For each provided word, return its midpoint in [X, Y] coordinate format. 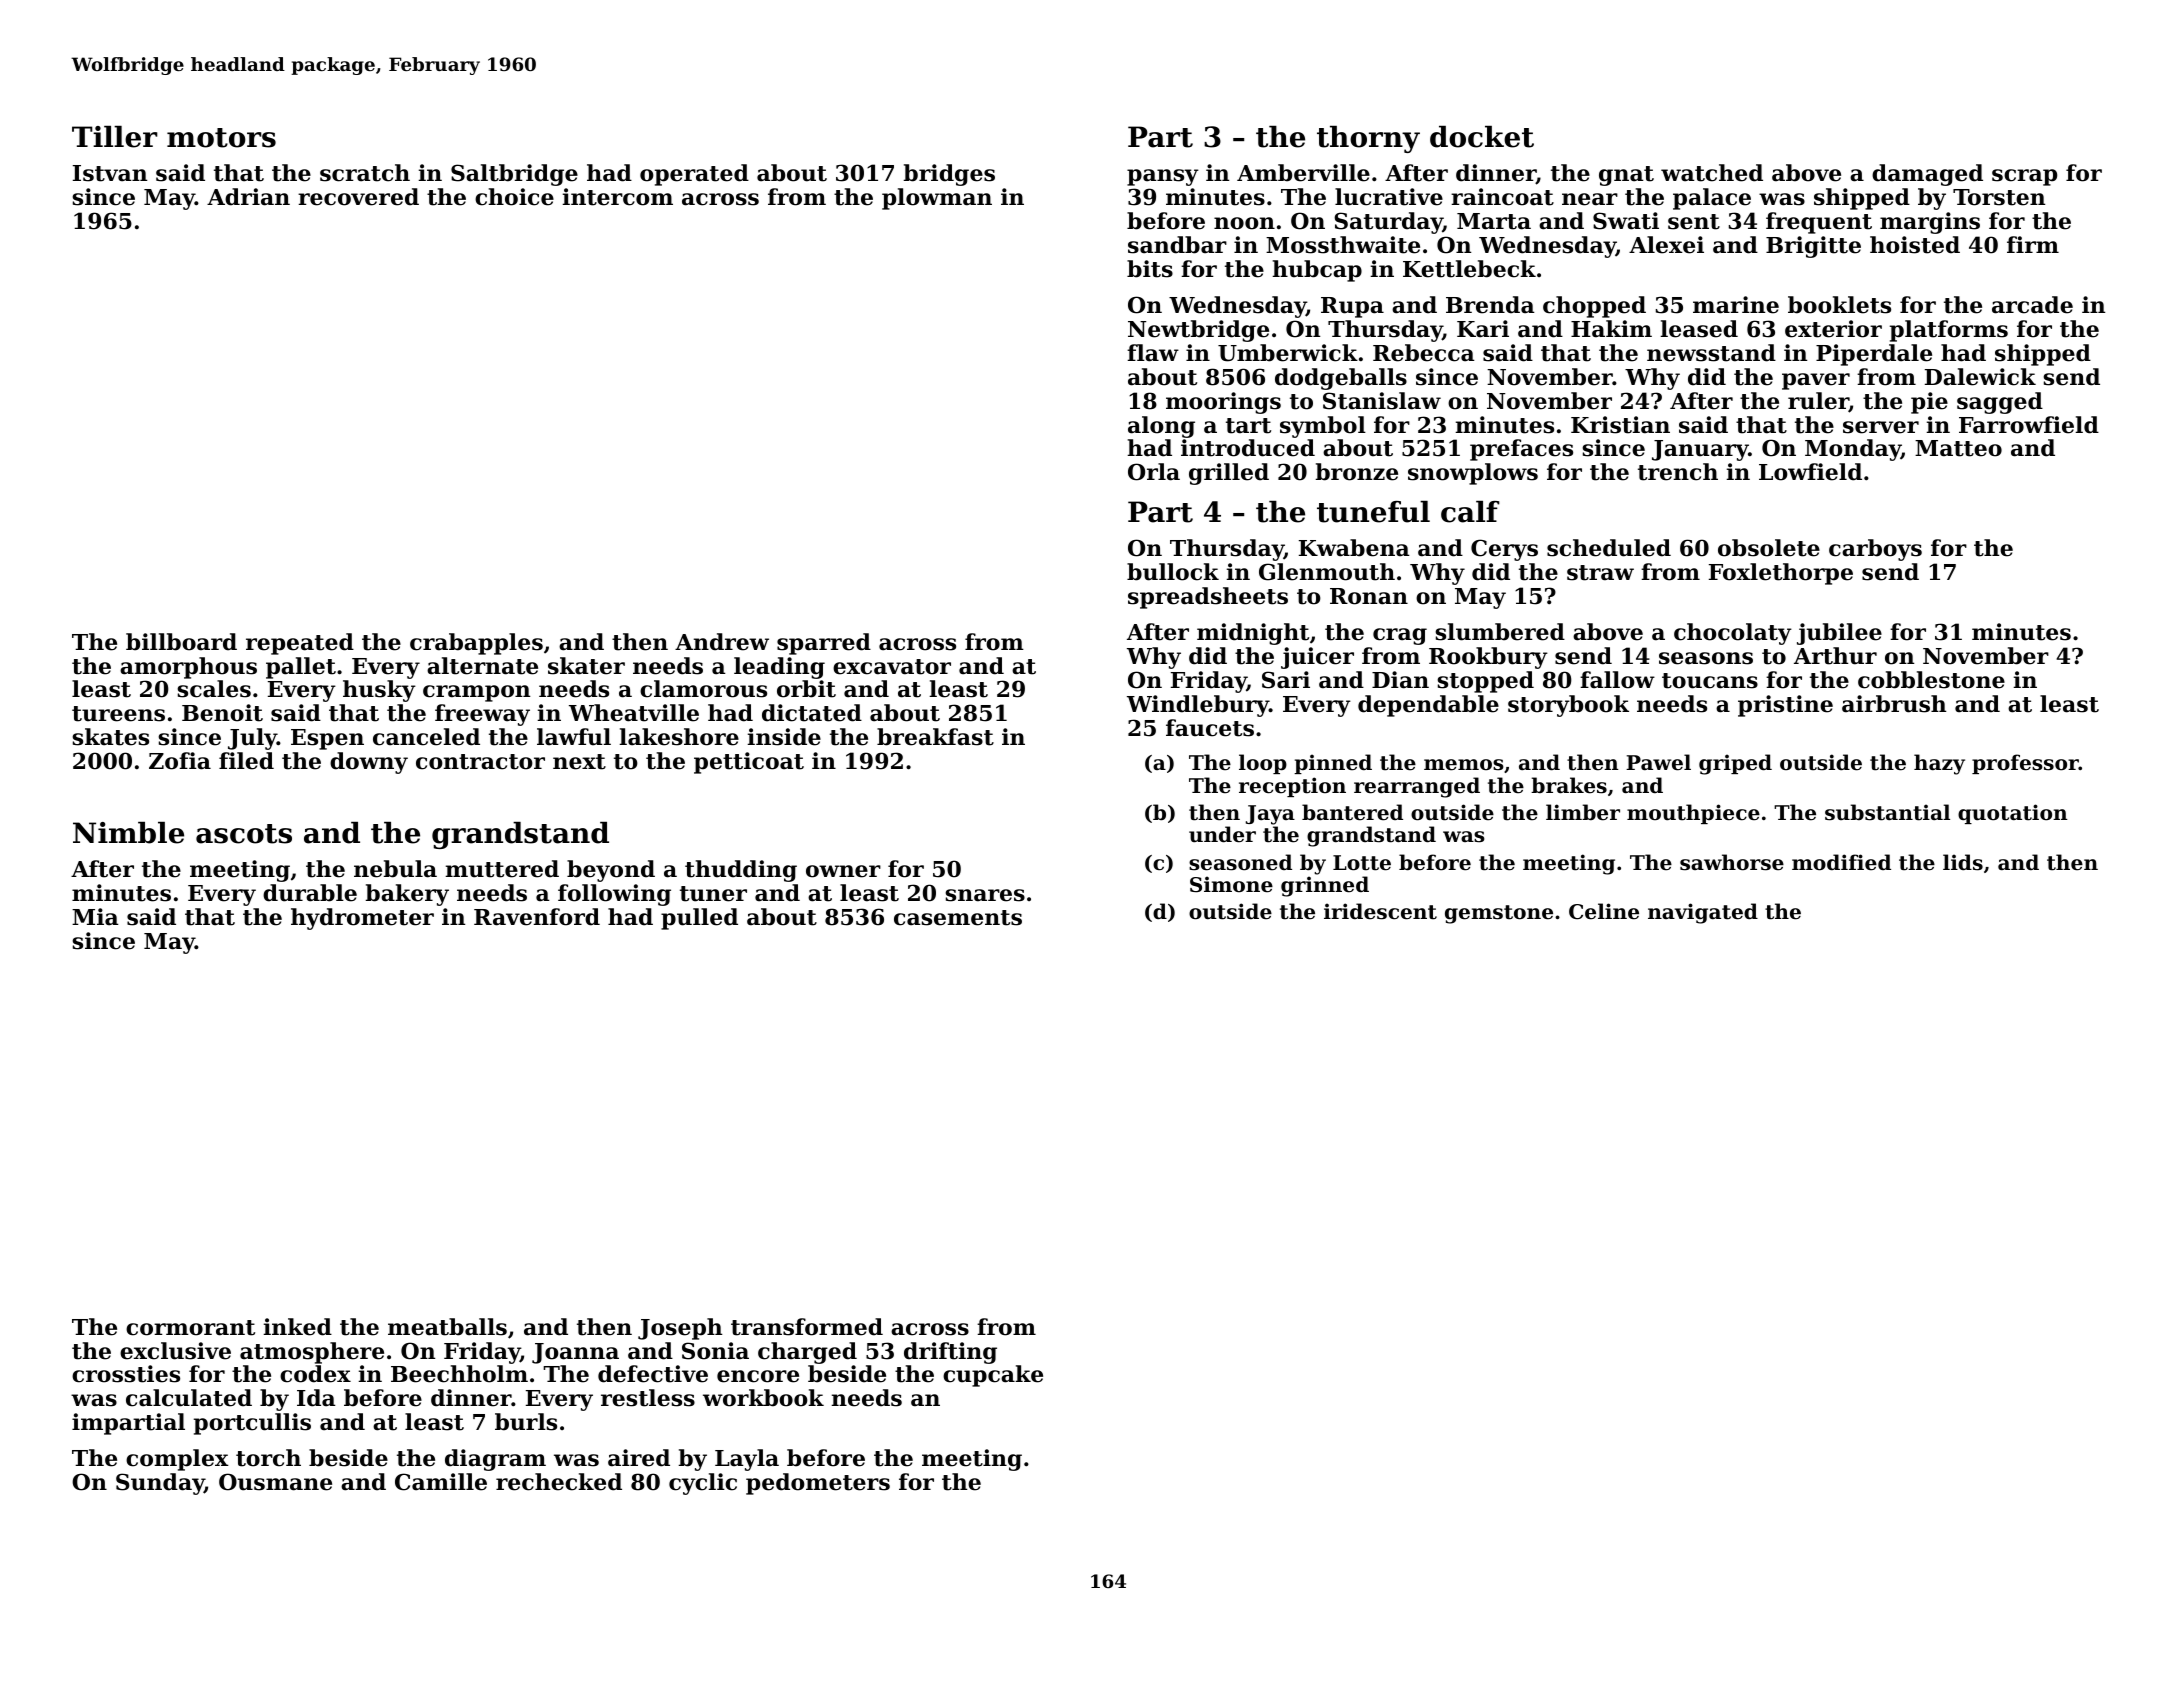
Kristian [1620, 425]
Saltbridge [514, 175]
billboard [181, 642]
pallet [301, 668]
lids [1963, 862]
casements [958, 918]
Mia [95, 917]
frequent [1819, 223]
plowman [937, 199]
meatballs [447, 1327]
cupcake [993, 1376]
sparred [824, 644]
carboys [1875, 550]
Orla [1154, 472]
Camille [441, 1482]
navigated [1703, 913]
